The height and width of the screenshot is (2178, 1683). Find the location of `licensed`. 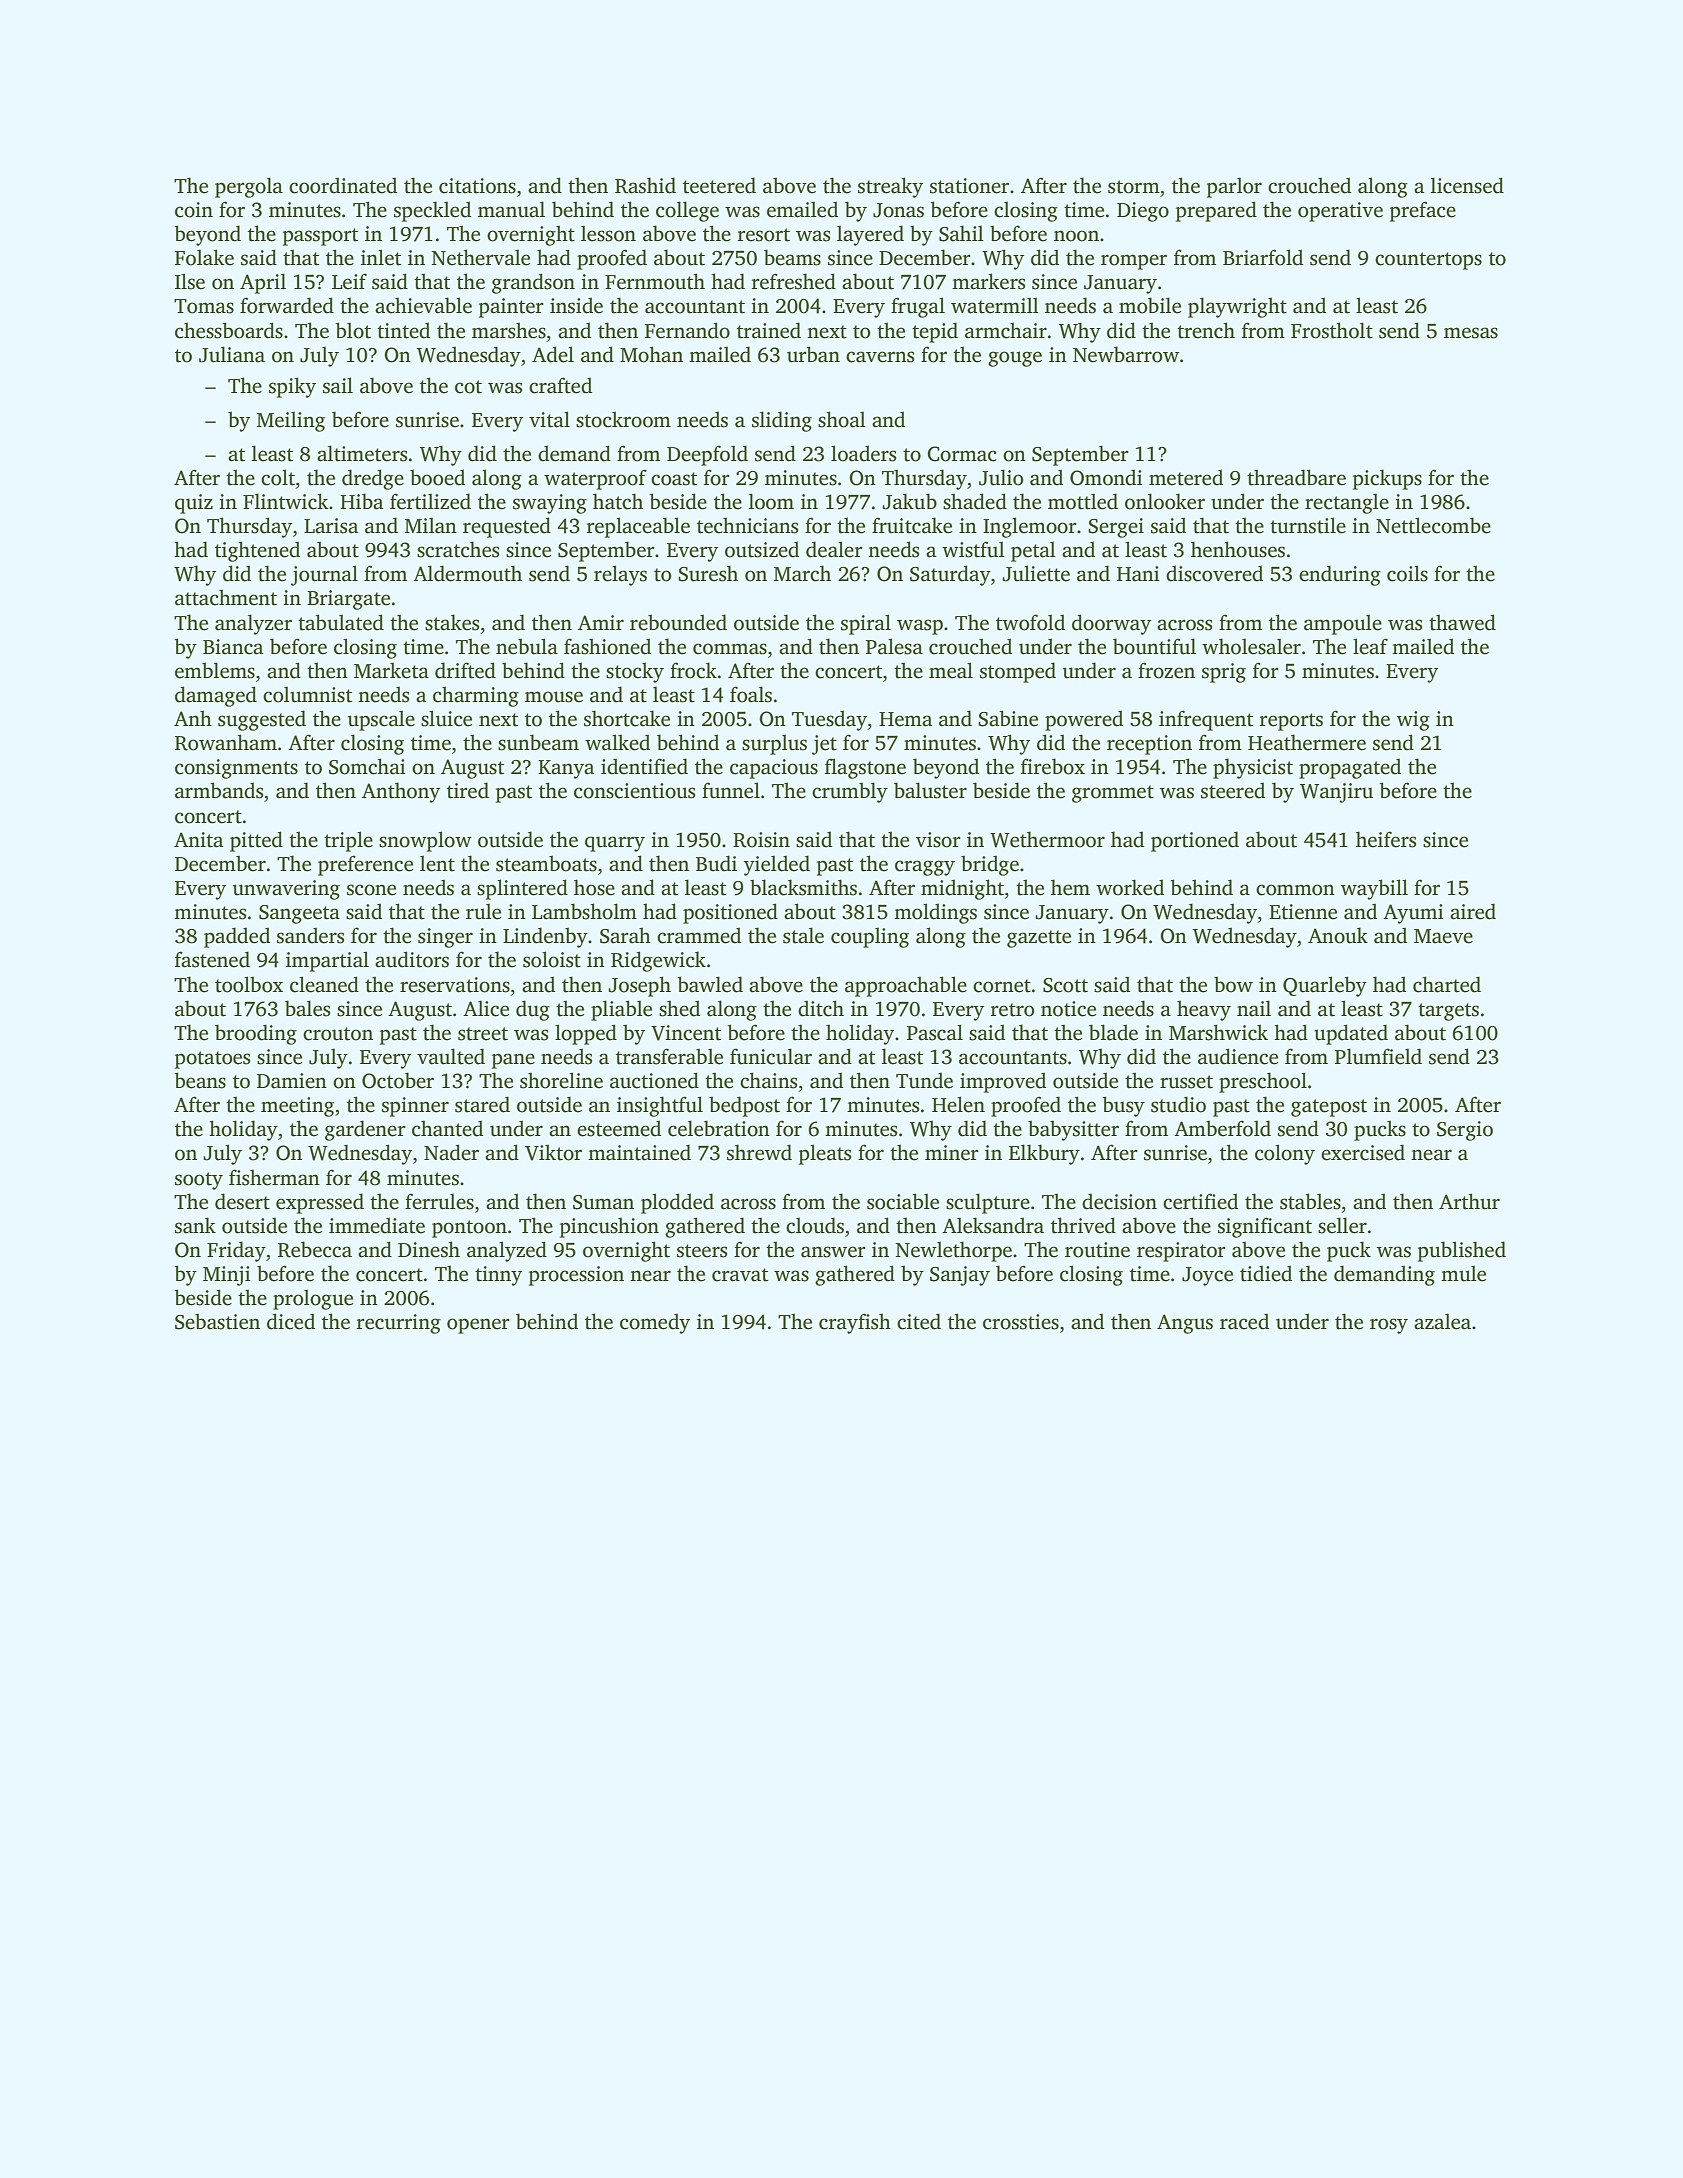

licensed is located at coordinates (1467, 185).
